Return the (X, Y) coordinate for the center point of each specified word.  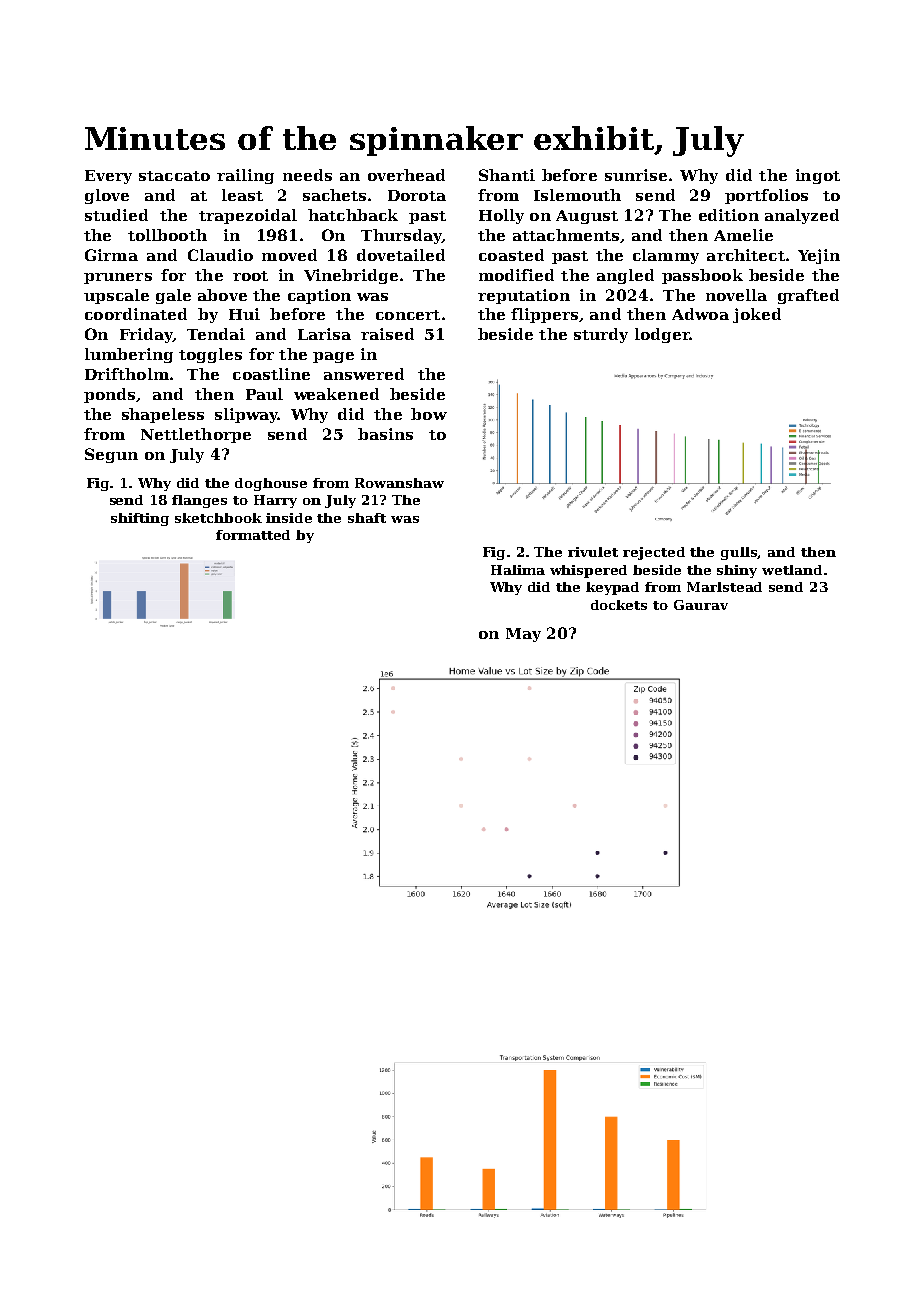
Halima (518, 570)
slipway (246, 415)
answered (364, 374)
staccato (174, 176)
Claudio (220, 255)
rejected (654, 553)
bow (429, 414)
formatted (253, 535)
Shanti (507, 175)
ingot (818, 176)
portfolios (766, 196)
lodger (662, 335)
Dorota (417, 195)
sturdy (601, 335)
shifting (140, 519)
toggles (210, 355)
